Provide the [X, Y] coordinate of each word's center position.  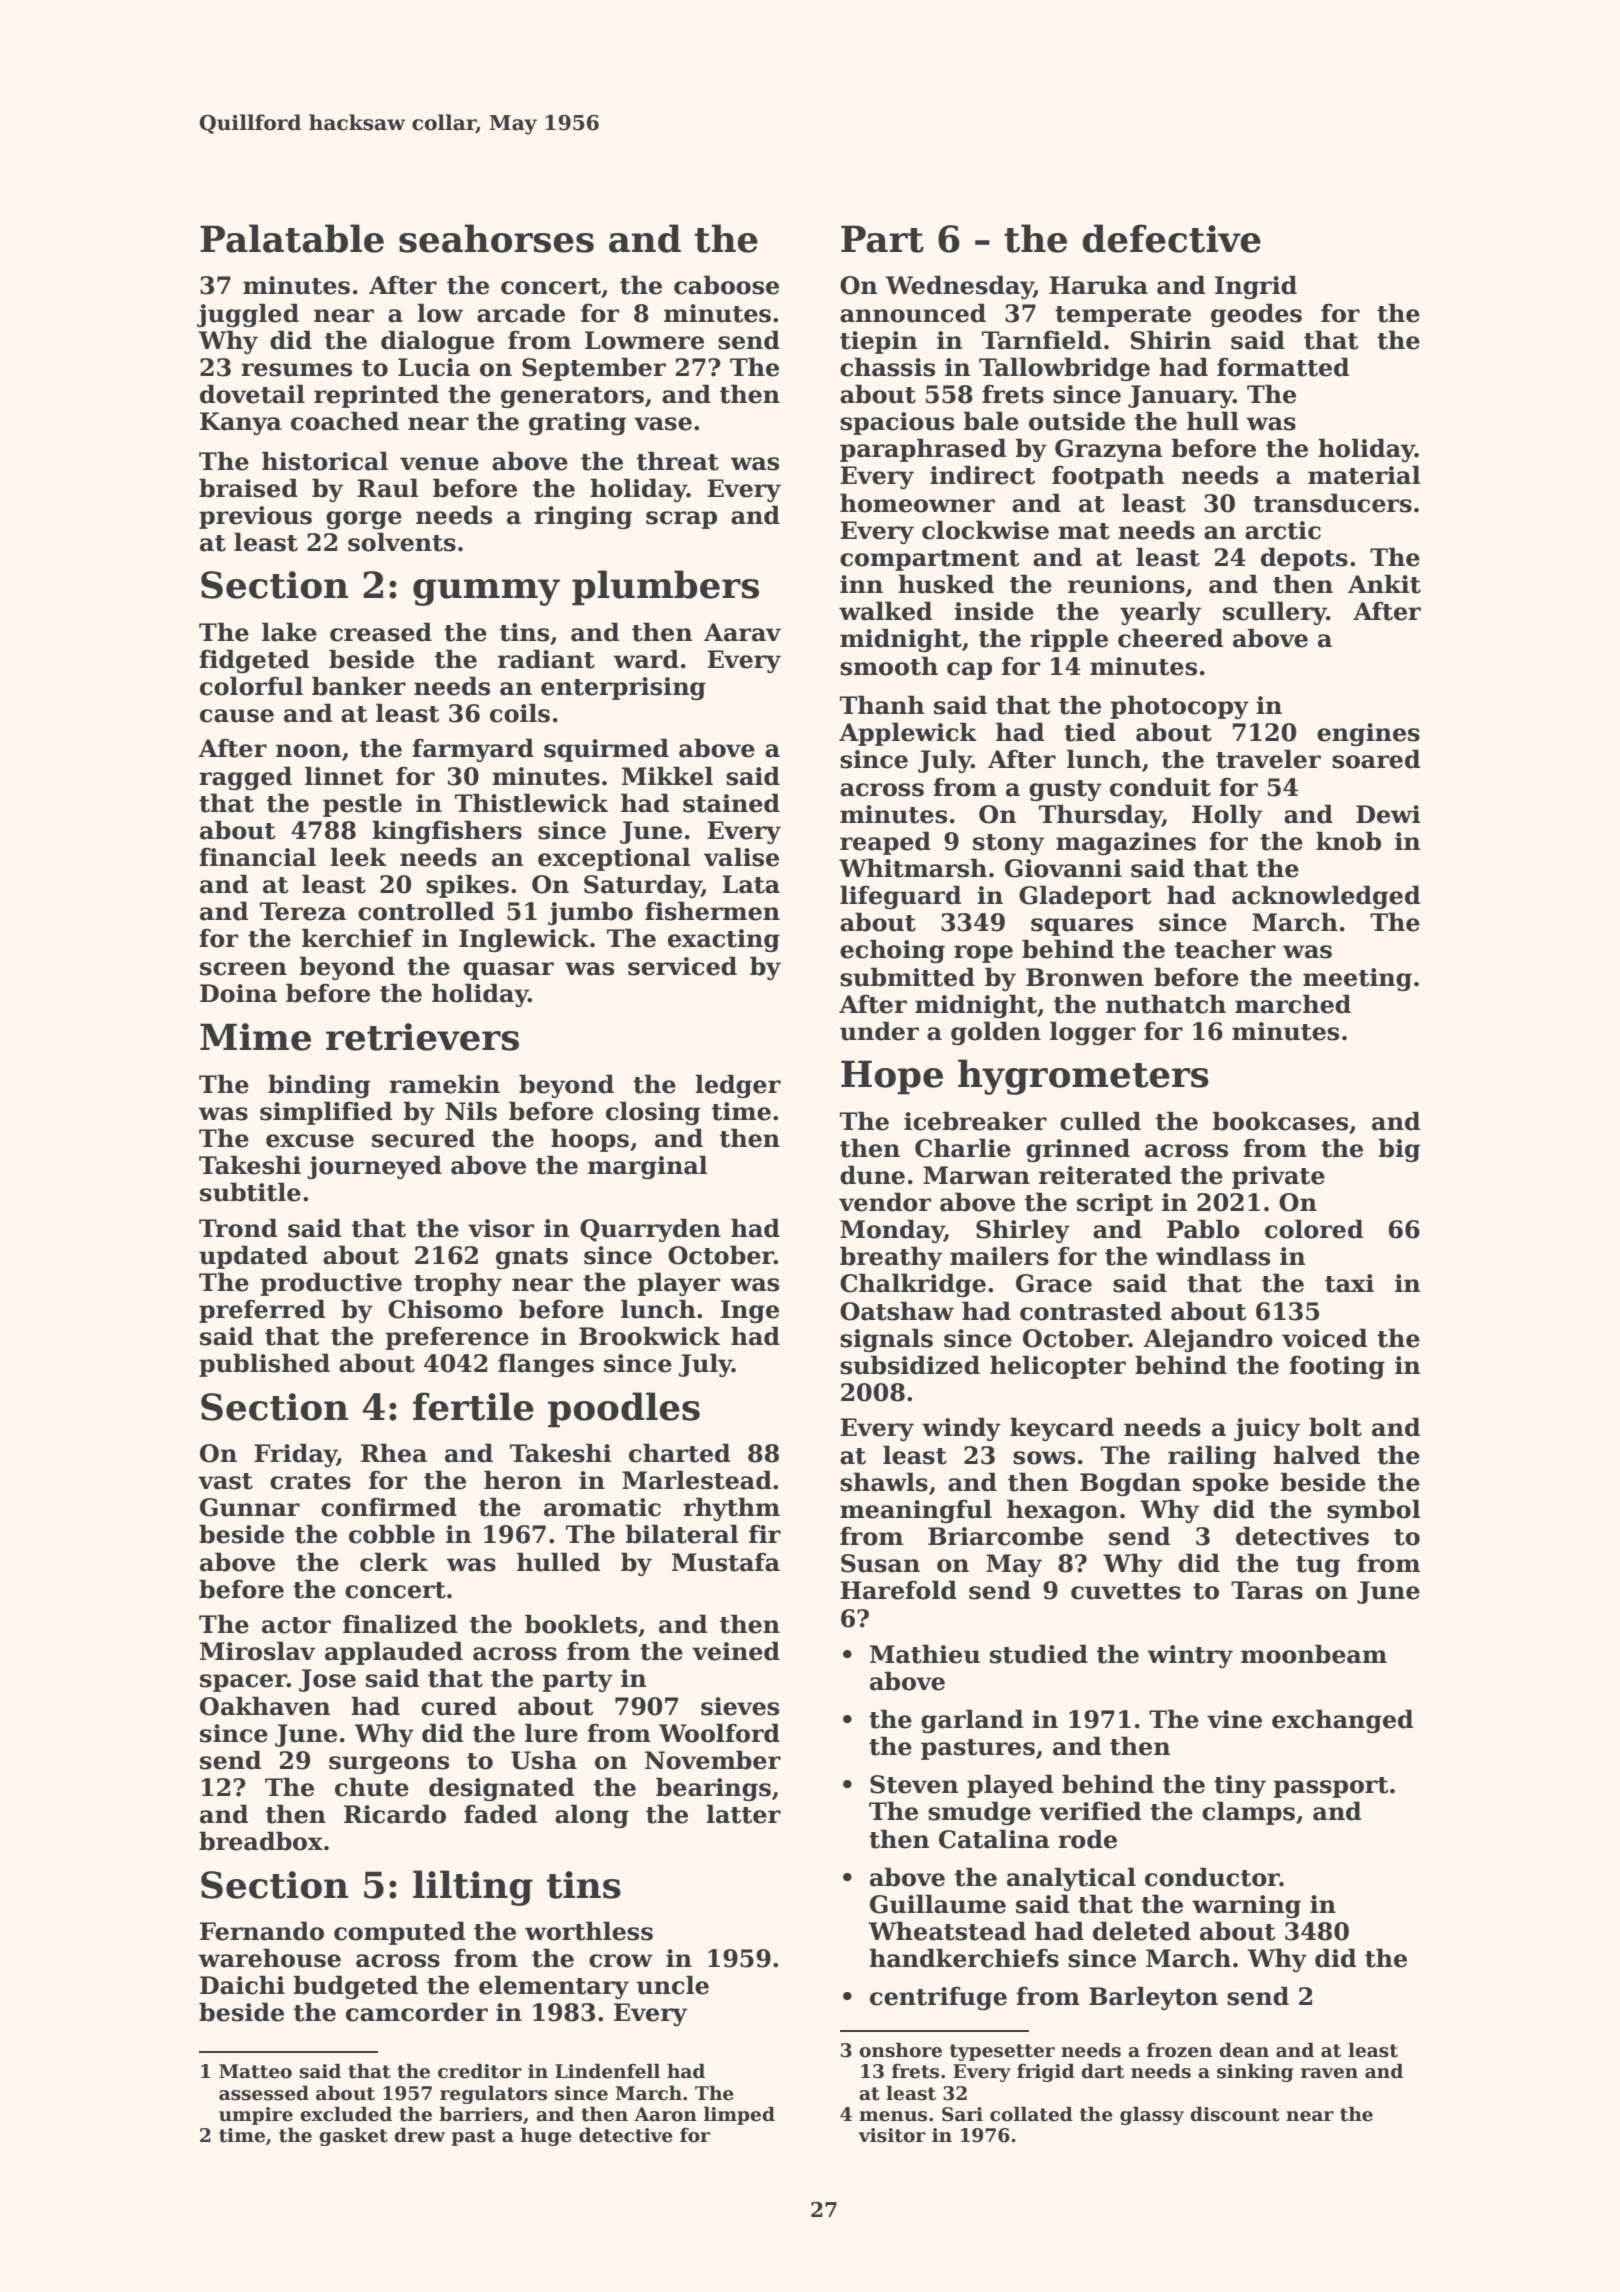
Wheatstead [947, 1931]
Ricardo [395, 1814]
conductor [1212, 1877]
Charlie [963, 1148]
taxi [1349, 1283]
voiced [1324, 1338]
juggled [248, 315]
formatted [1283, 367]
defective [1171, 238]
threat [678, 461]
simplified [326, 1113]
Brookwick [649, 1336]
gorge [364, 520]
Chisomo [445, 1309]
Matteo [255, 2071]
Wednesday [959, 287]
